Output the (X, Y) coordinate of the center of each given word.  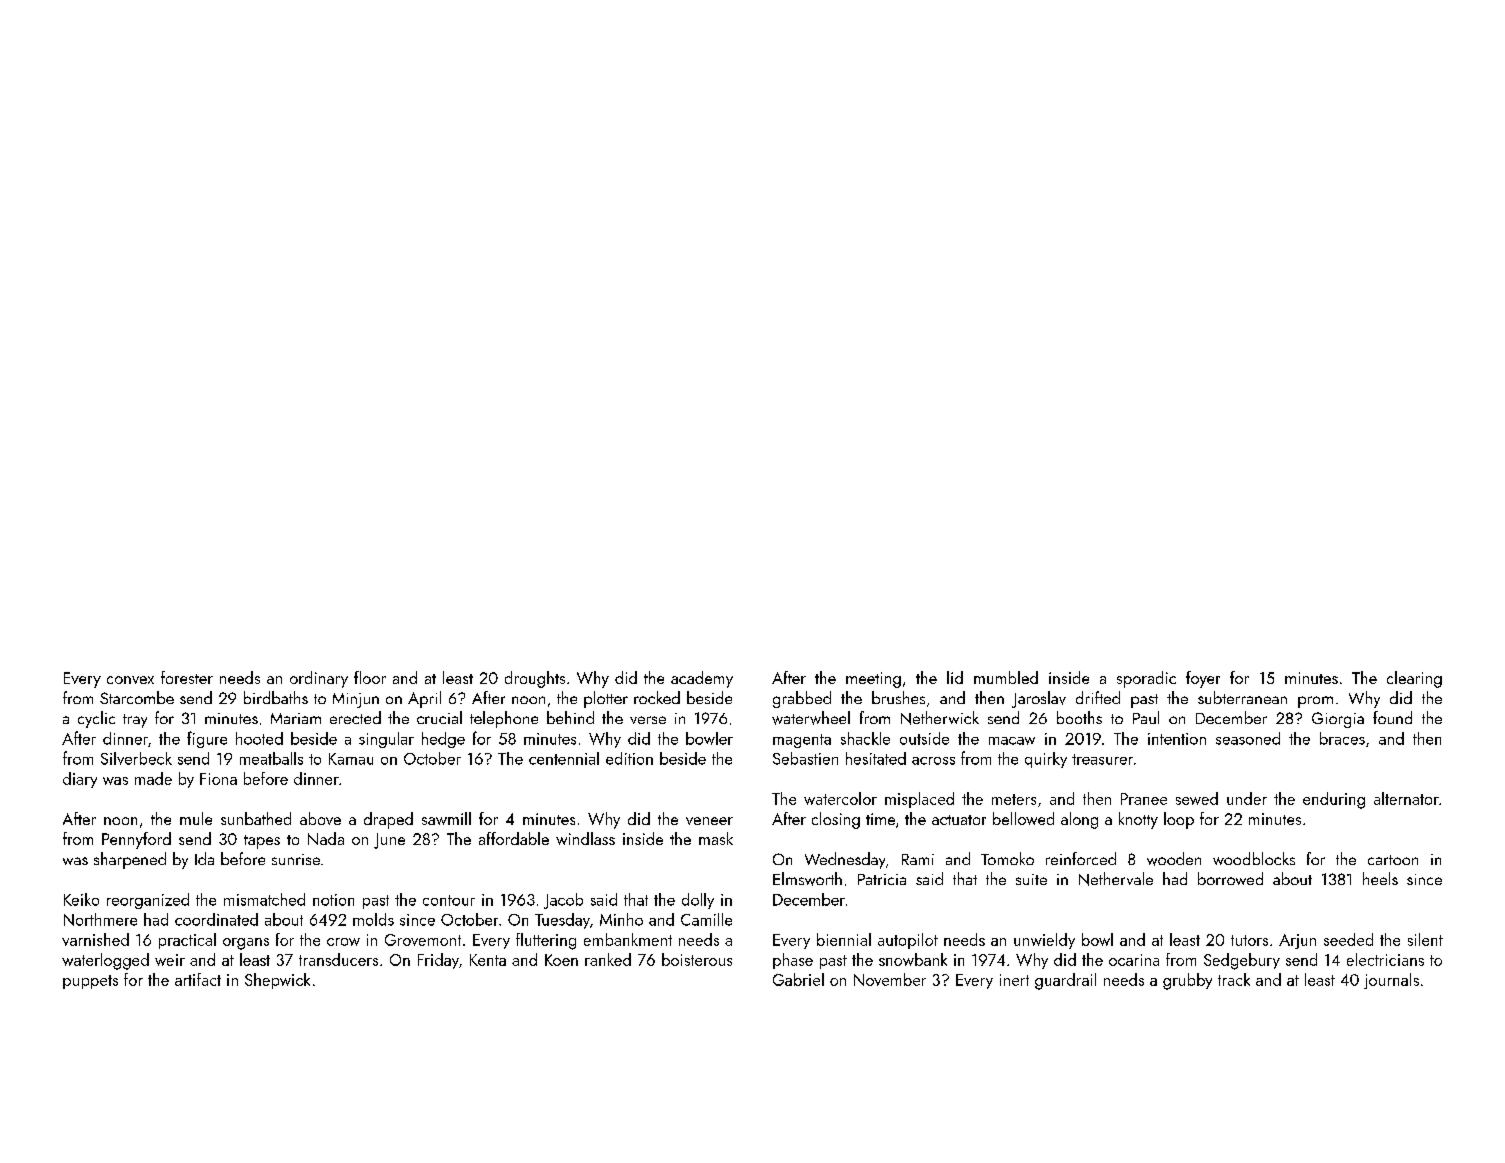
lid (955, 677)
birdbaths (276, 697)
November (890, 979)
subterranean (1242, 697)
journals (1391, 981)
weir (170, 960)
